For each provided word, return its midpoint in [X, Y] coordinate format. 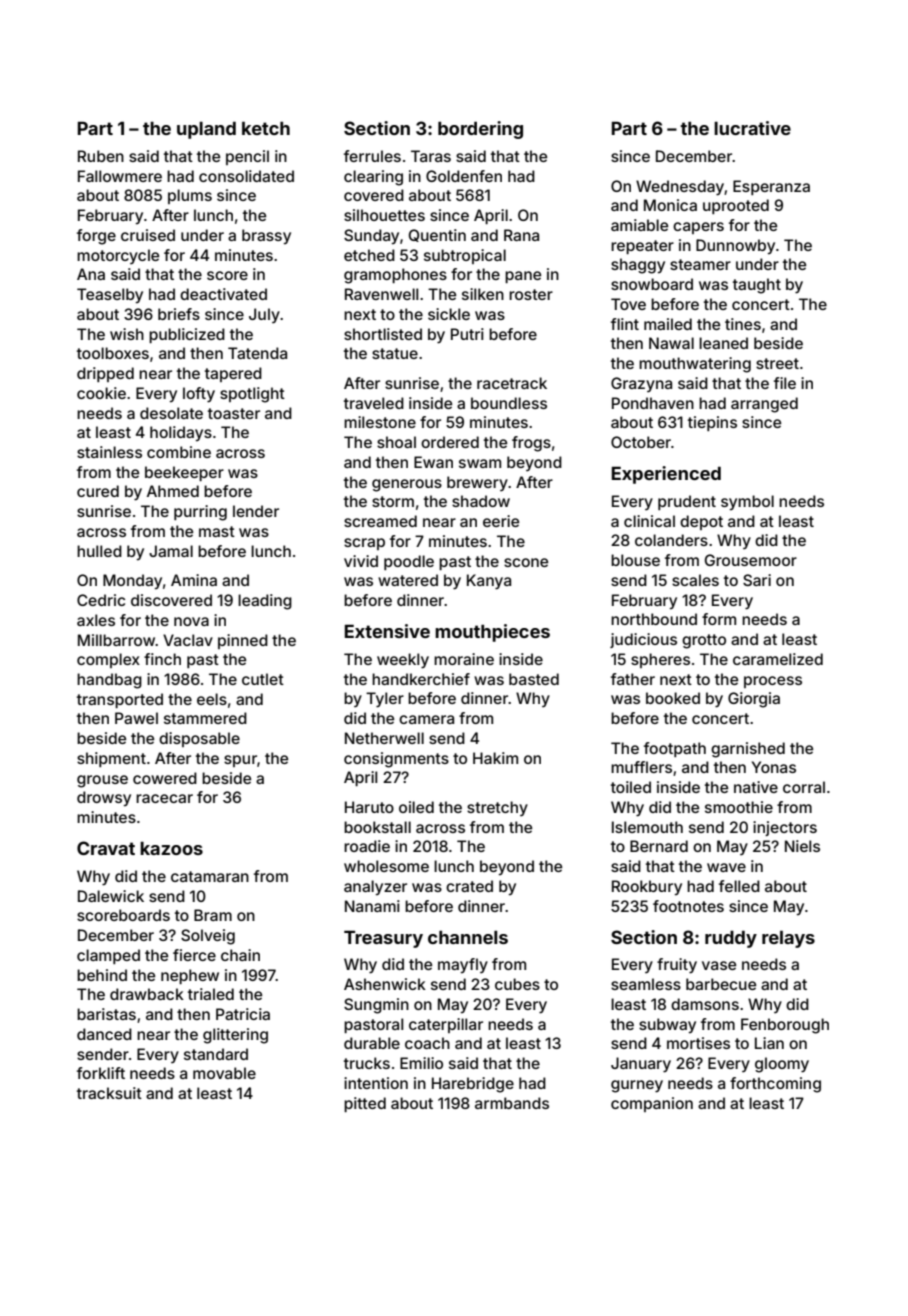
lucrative [752, 128]
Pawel [136, 718]
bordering [480, 130]
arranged [764, 405]
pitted [365, 1104]
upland [206, 130]
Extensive [387, 631]
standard [216, 1054]
